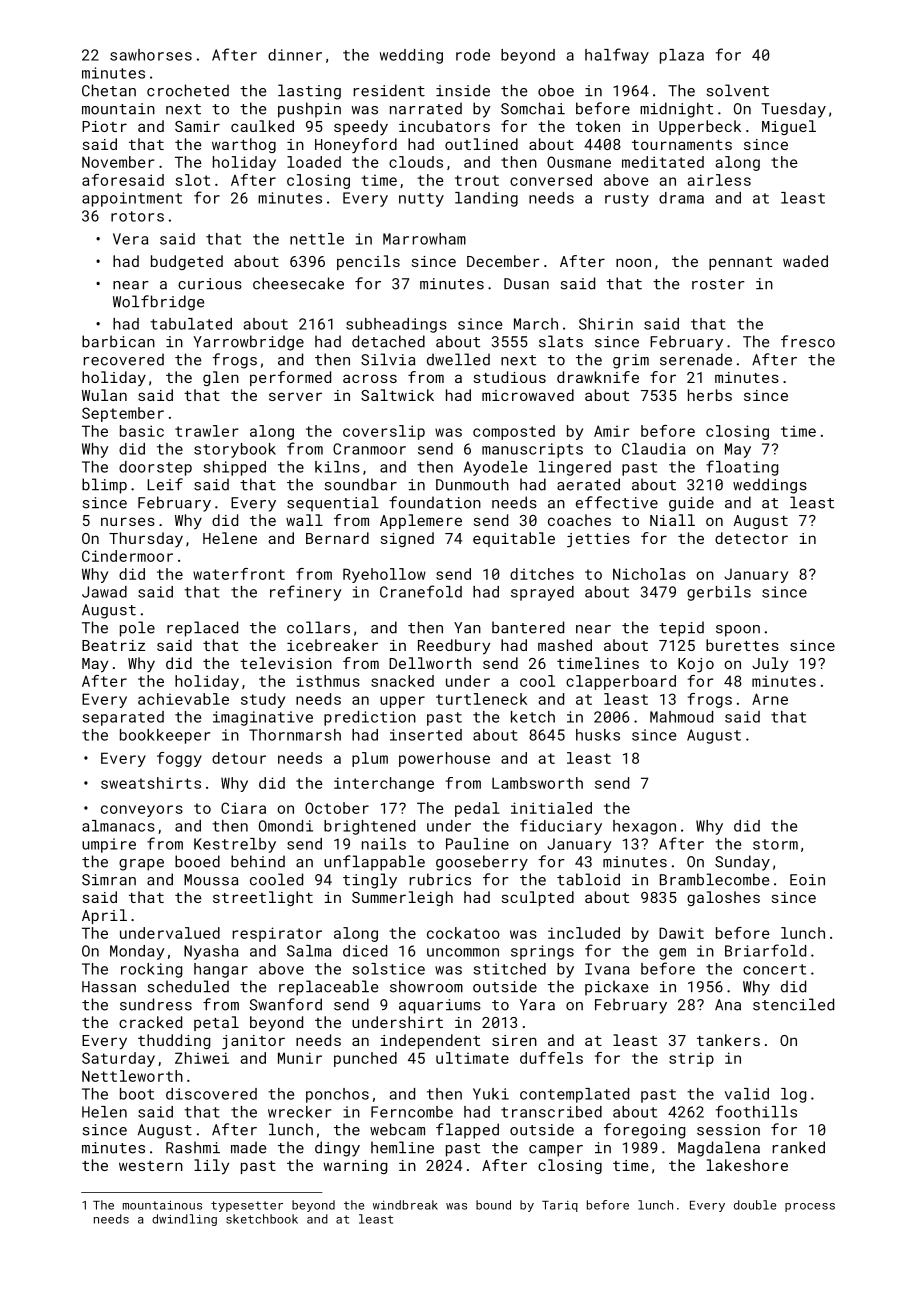  Describe the element at coordinates (137, 952) in the screenshot. I see `Monday` at that location.
